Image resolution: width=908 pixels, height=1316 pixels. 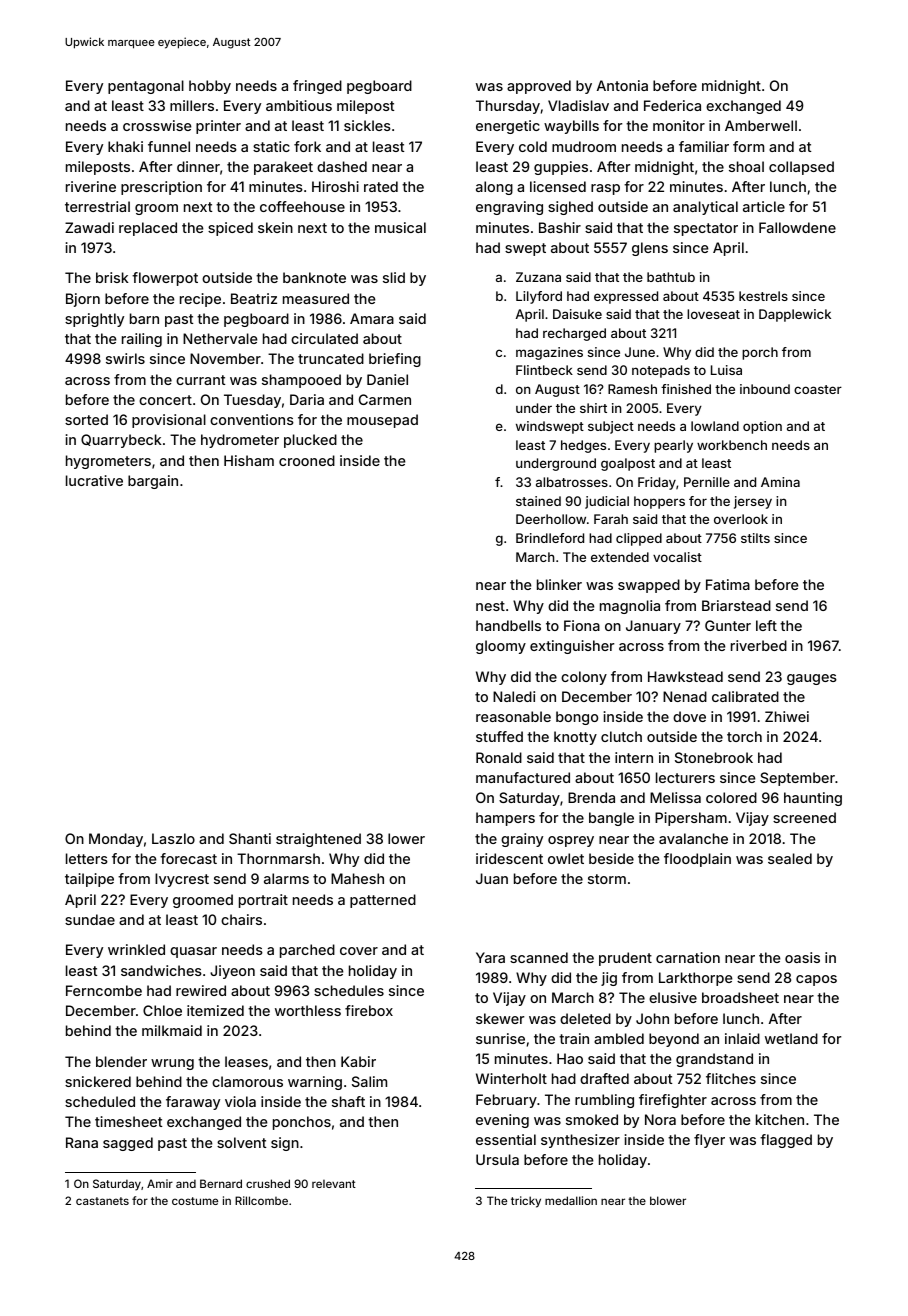 What do you see at coordinates (539, 87) in the image?
I see `approved` at bounding box center [539, 87].
